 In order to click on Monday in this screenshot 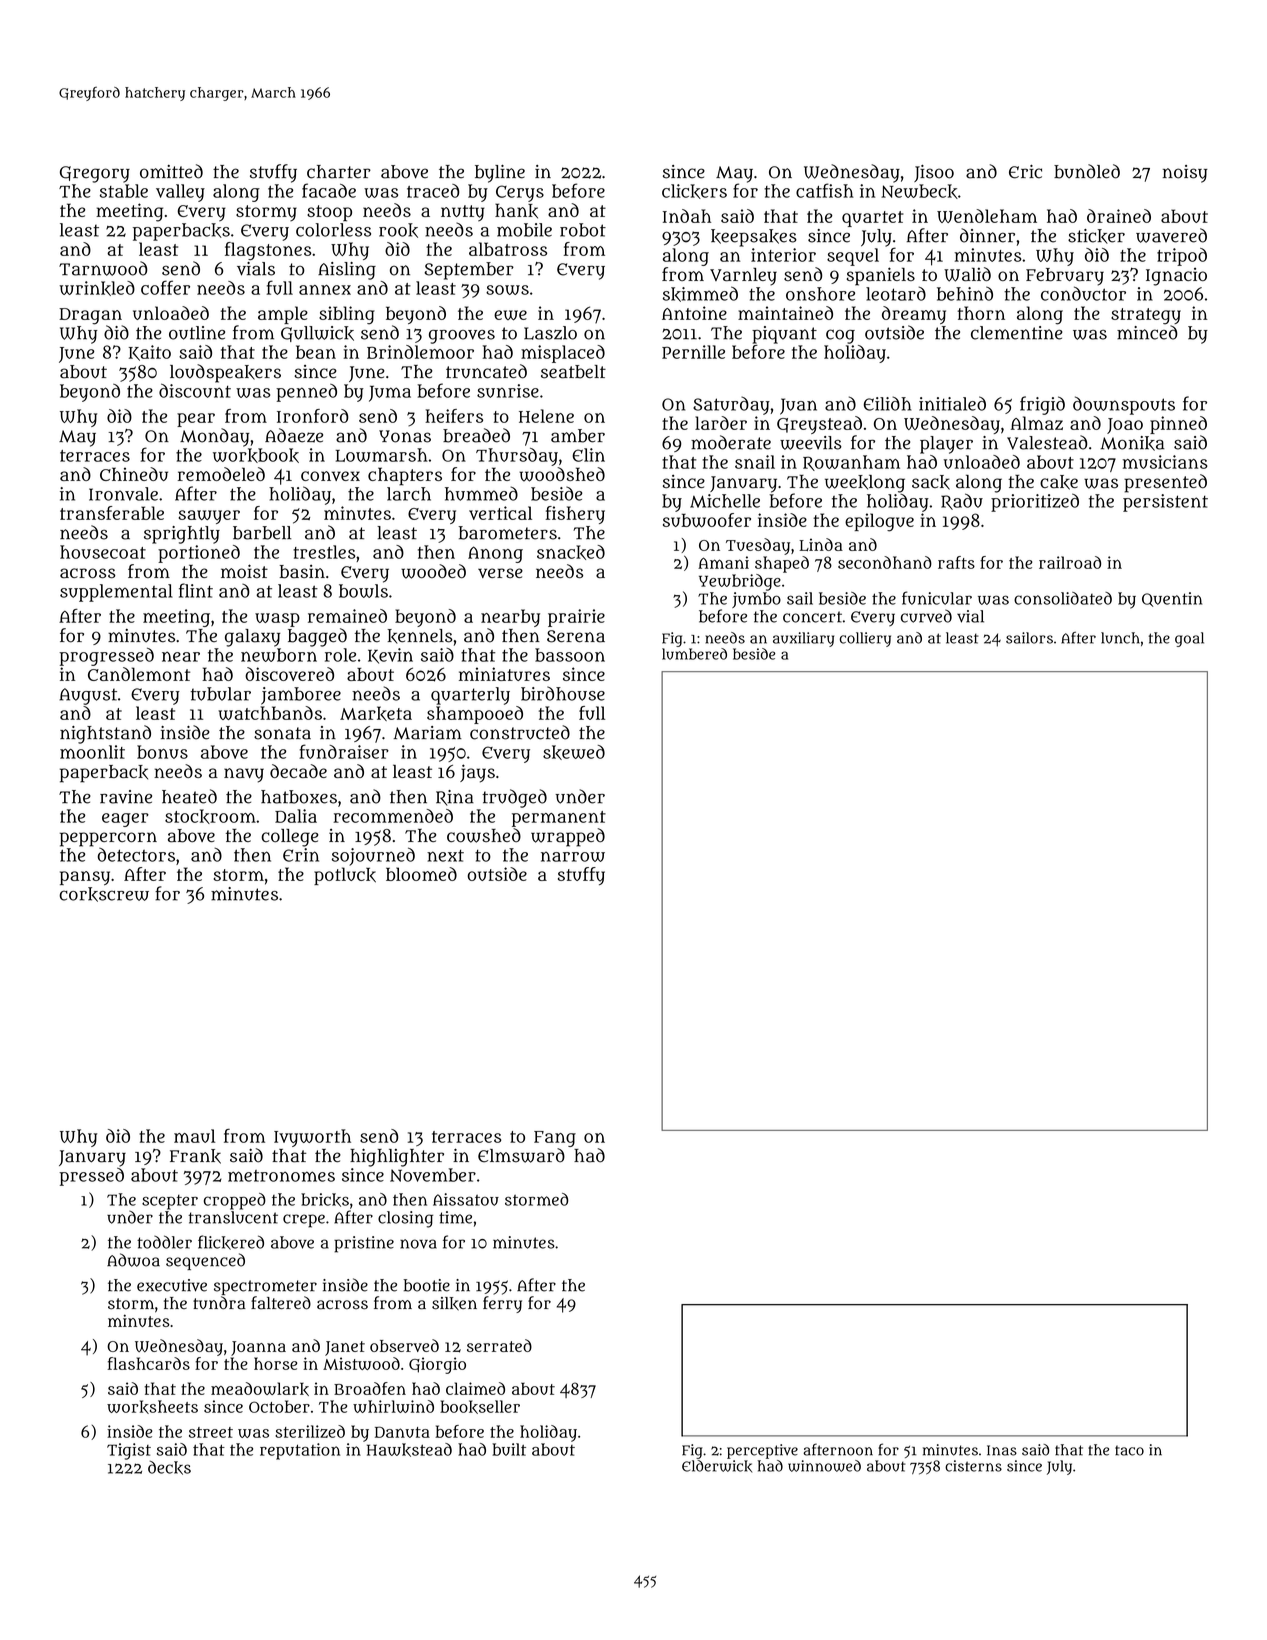, I will do `click(215, 437)`.
